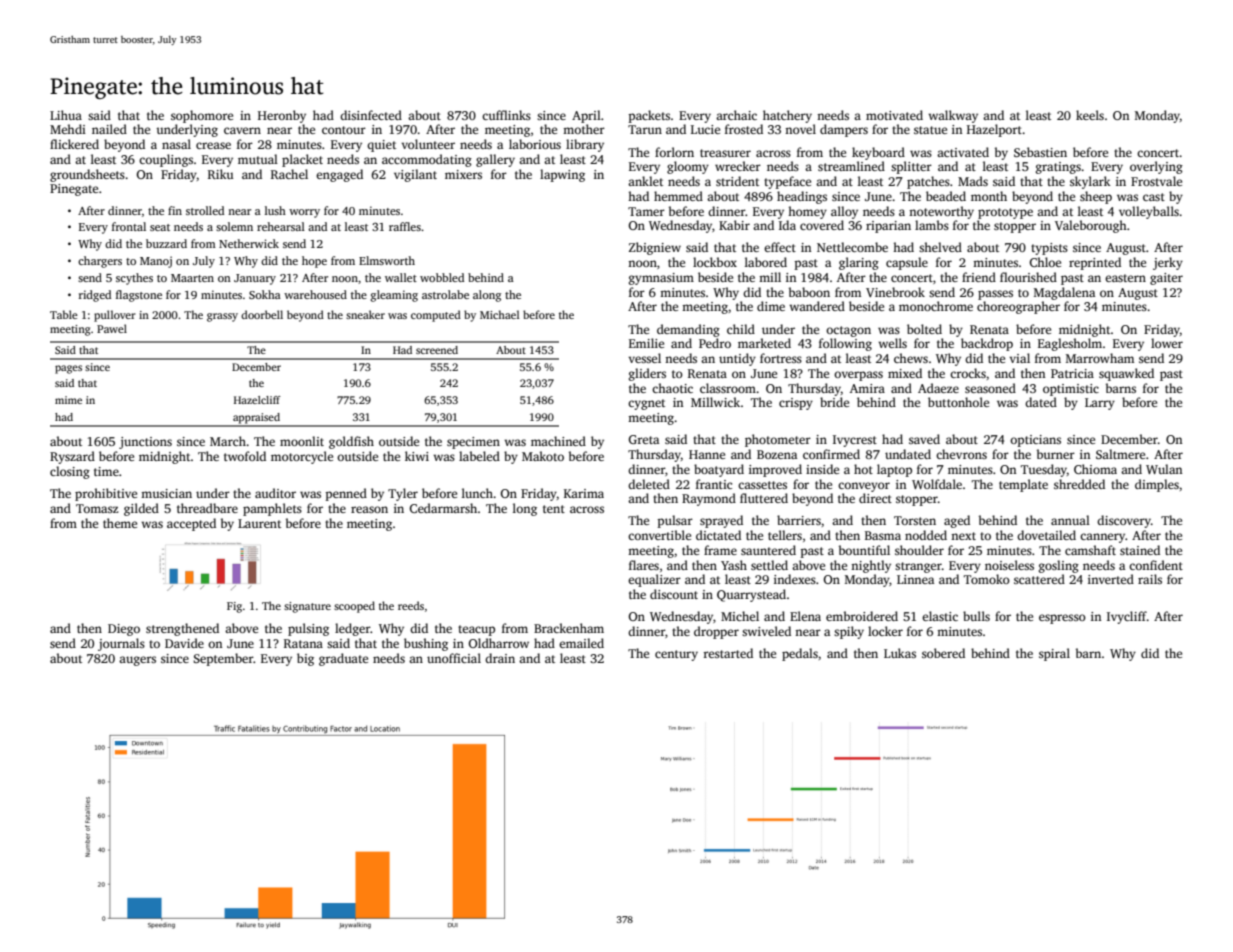 This image has height=952, width=1233. I want to click on drain, so click(500, 658).
